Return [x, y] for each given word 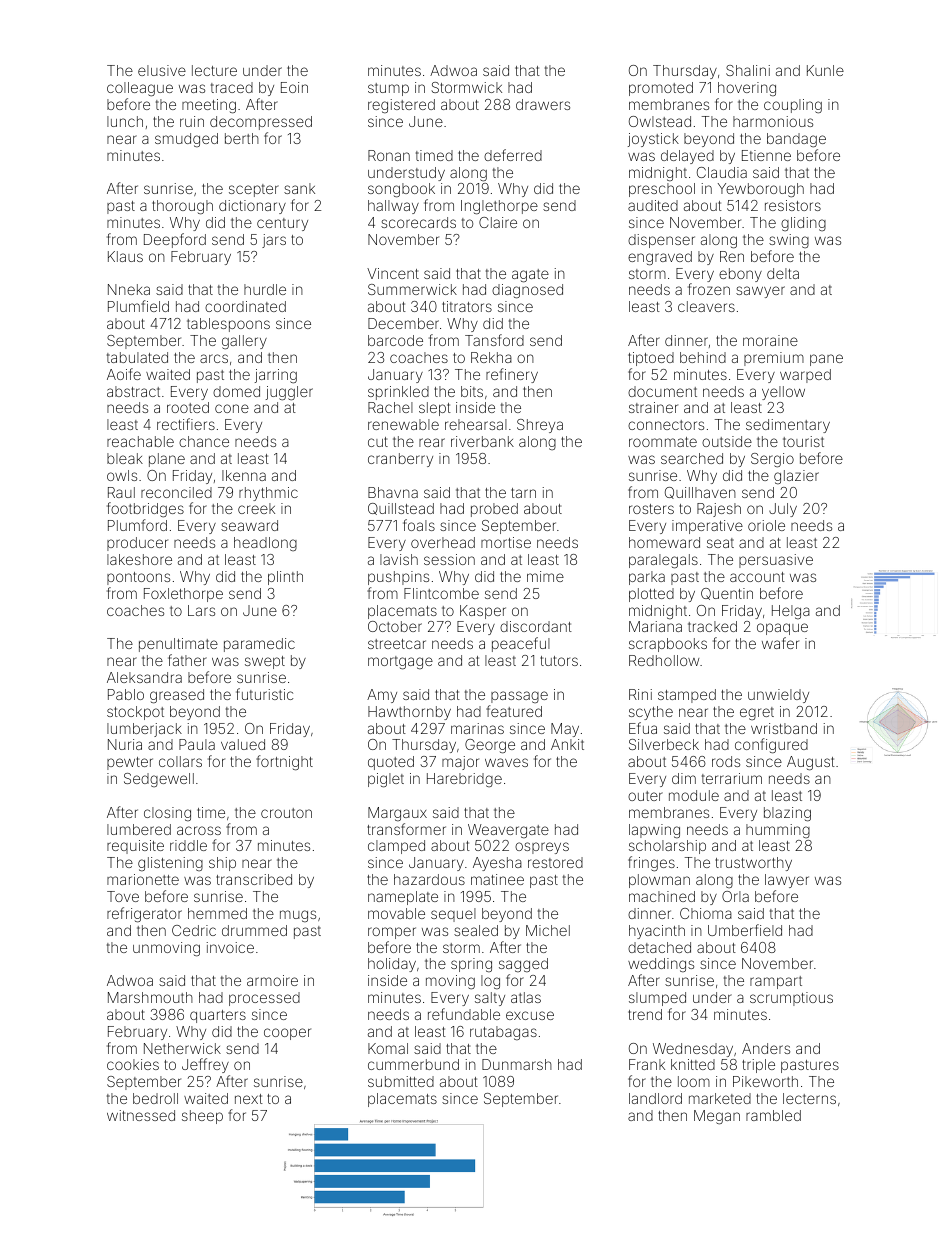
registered [401, 106]
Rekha [491, 357]
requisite [135, 847]
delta [783, 273]
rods [726, 761]
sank [299, 188]
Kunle [825, 70]
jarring [276, 376]
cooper [287, 1034]
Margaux [397, 814]
